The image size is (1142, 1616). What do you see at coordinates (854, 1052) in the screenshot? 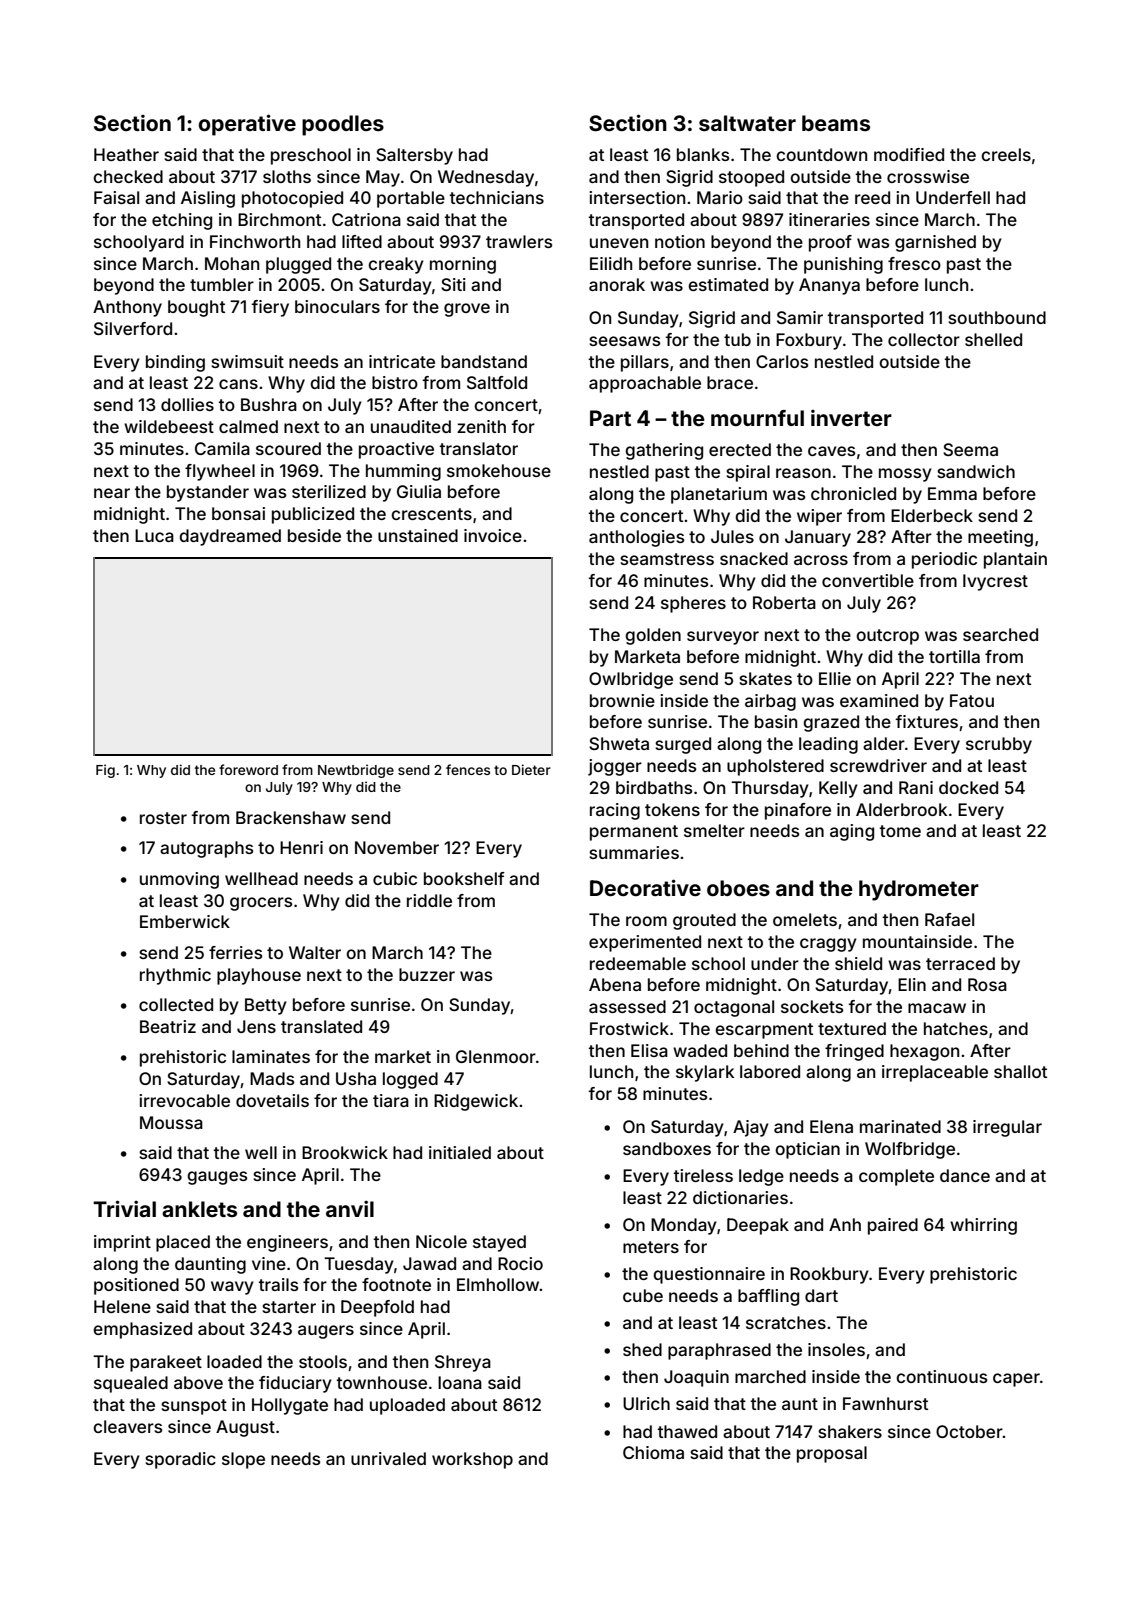
I see `fringed` at bounding box center [854, 1052].
